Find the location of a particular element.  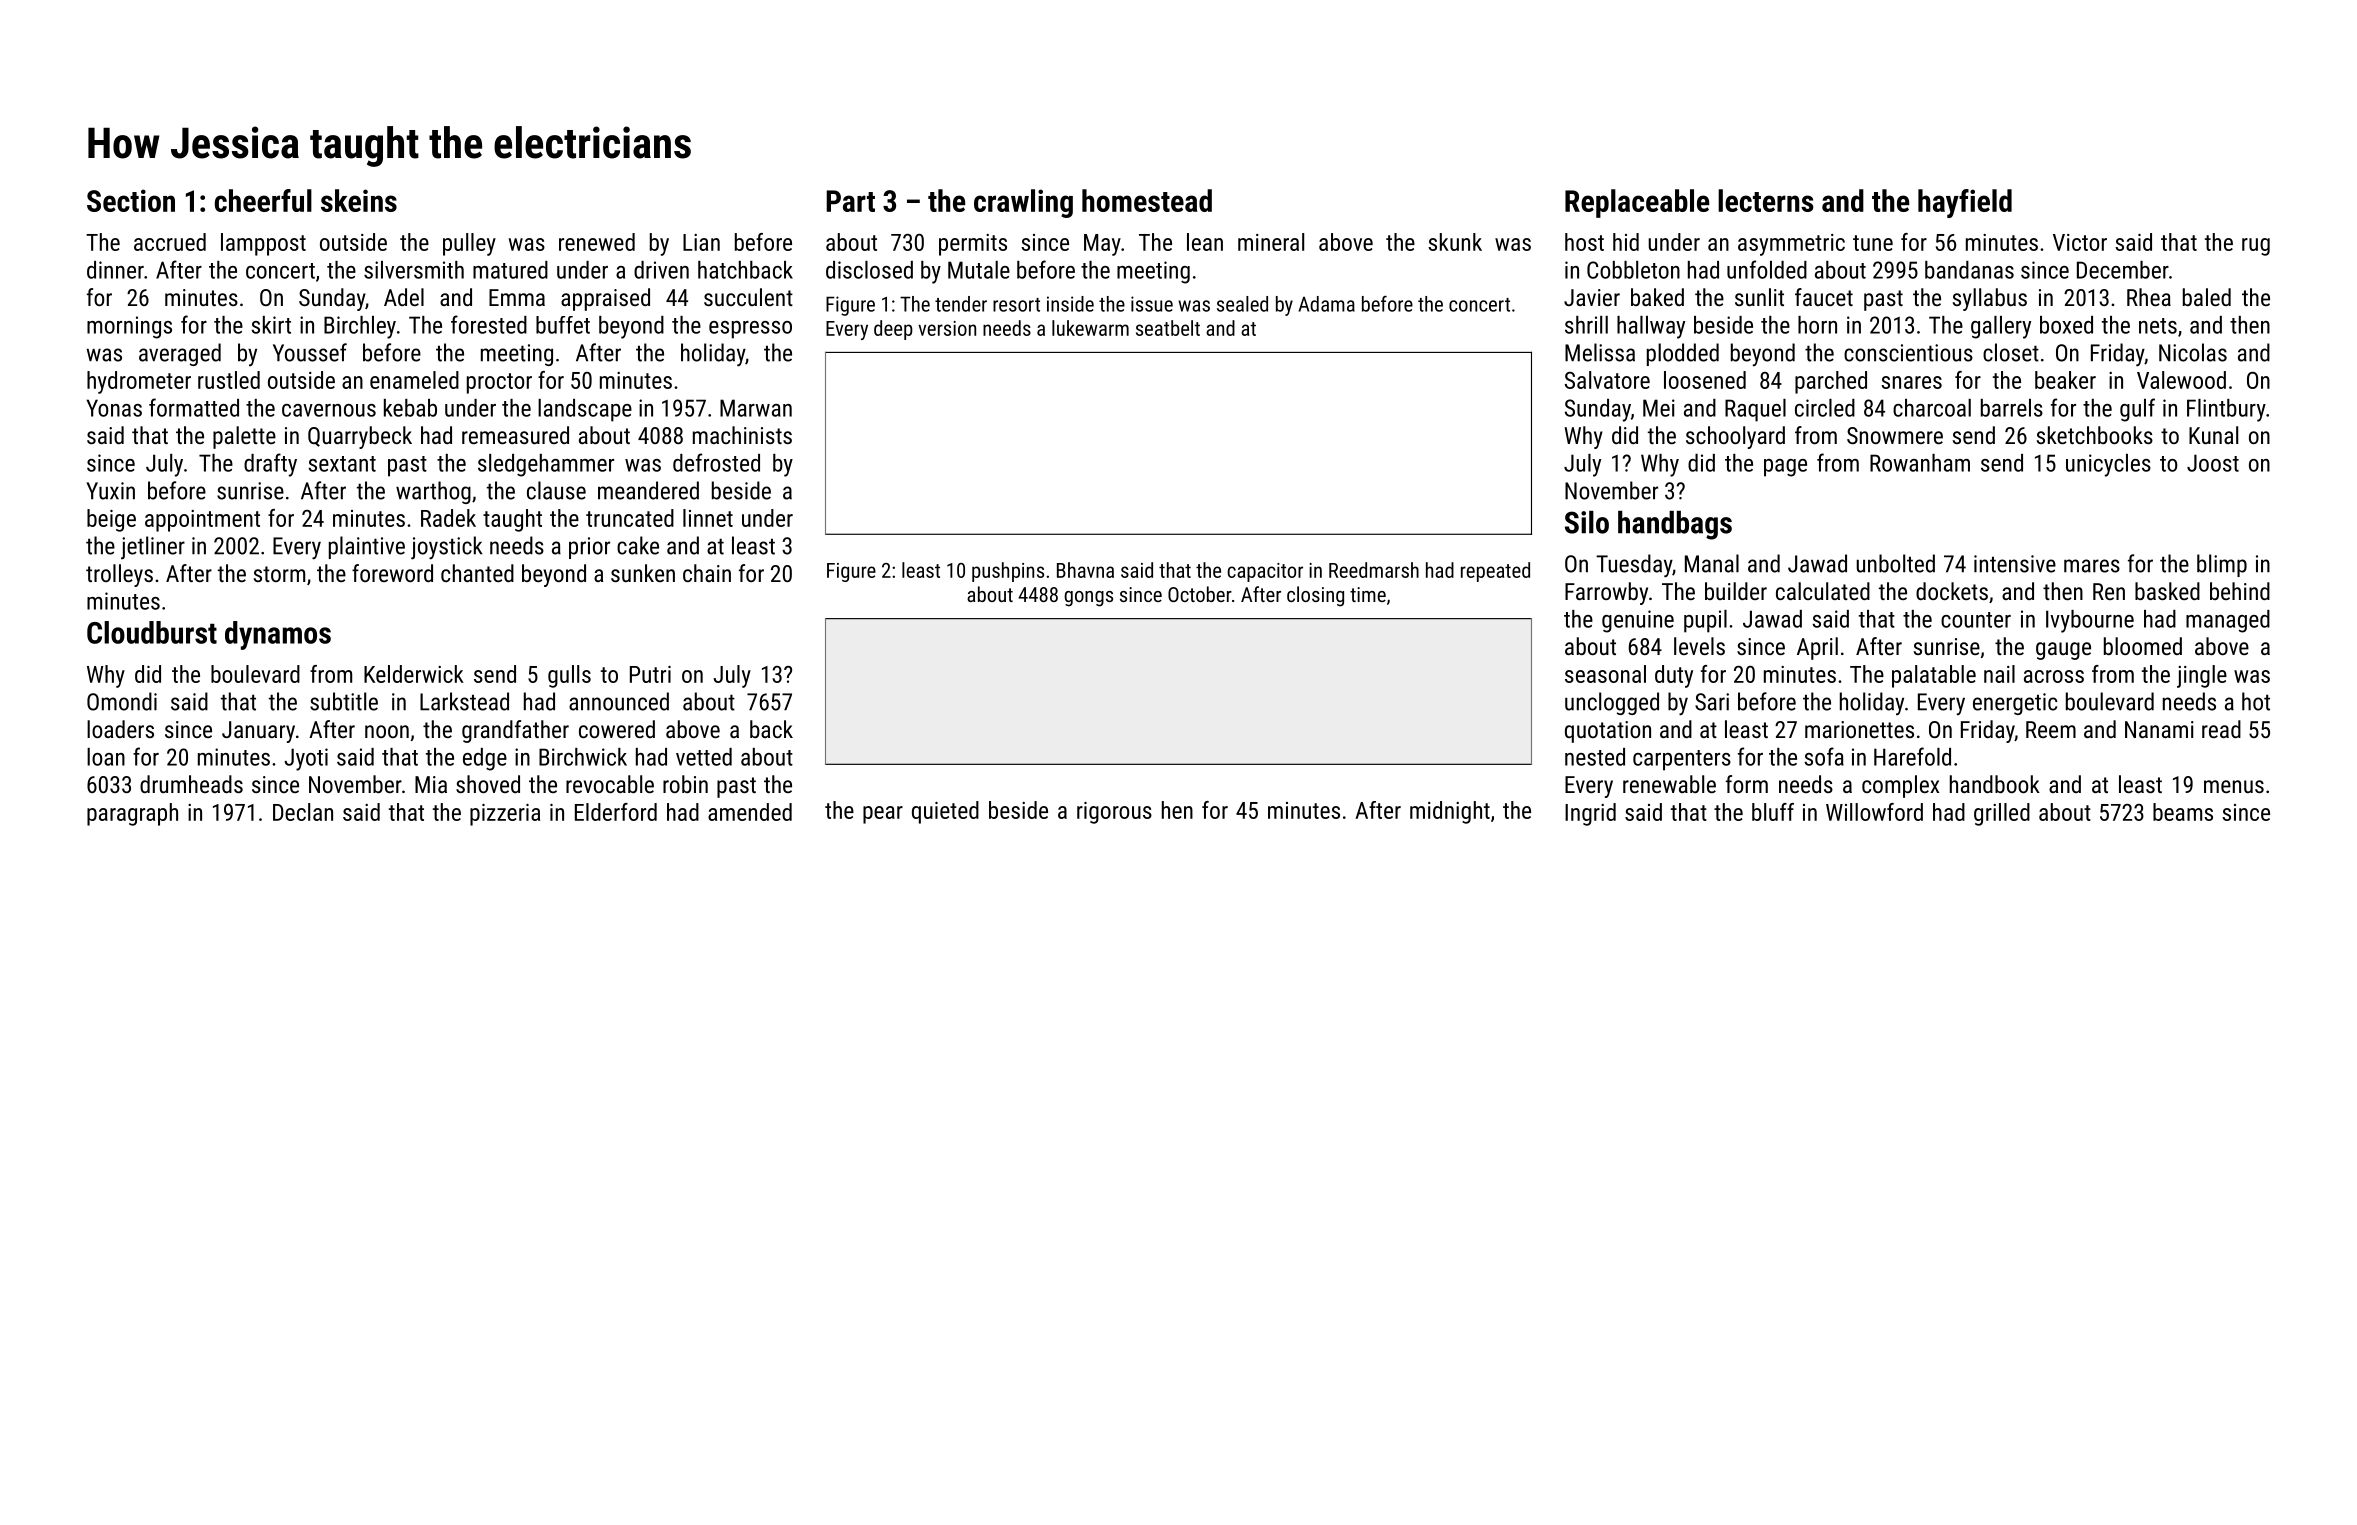

Silo is located at coordinates (1587, 522).
